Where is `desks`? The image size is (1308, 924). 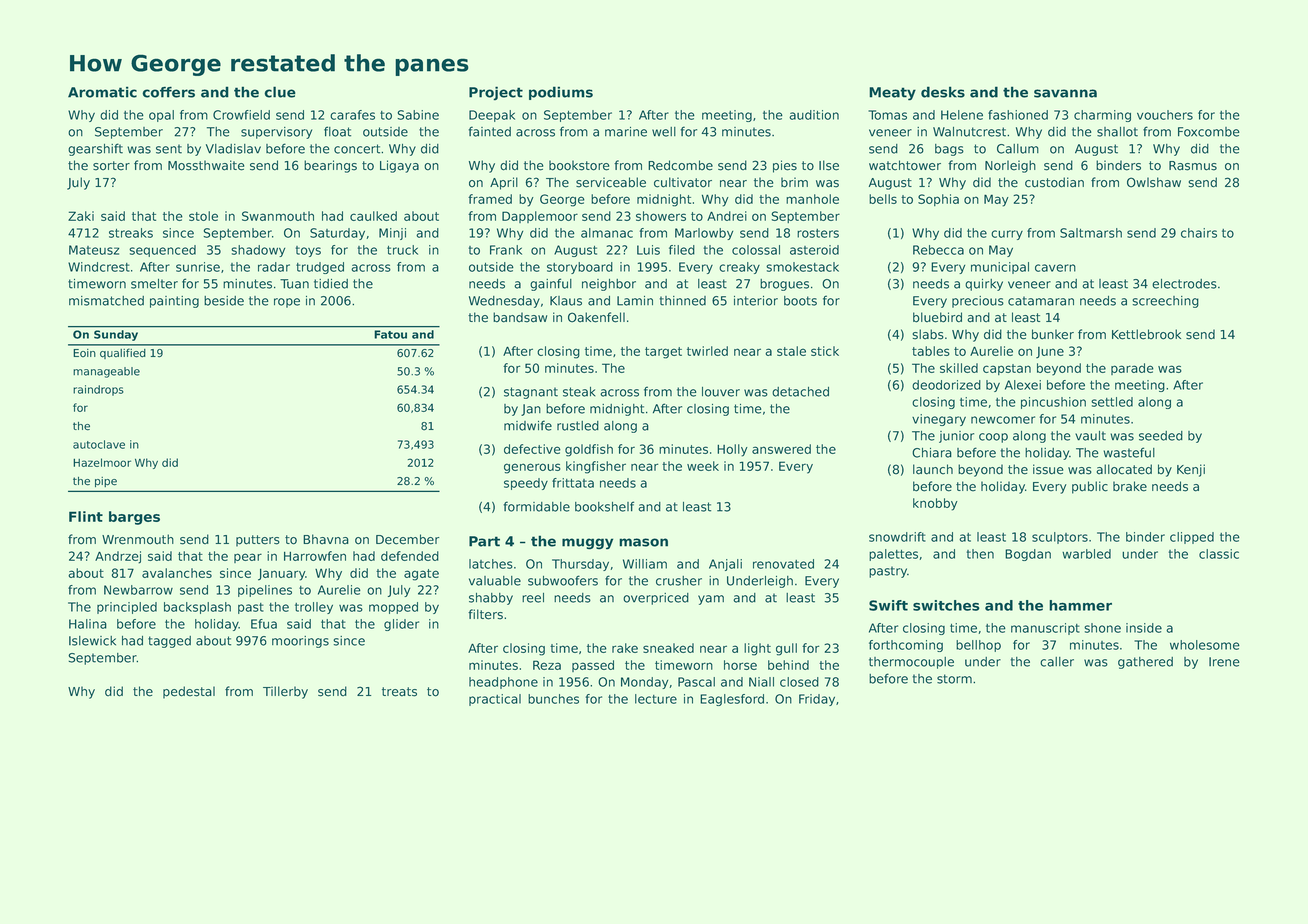
desks is located at coordinates (943, 92).
